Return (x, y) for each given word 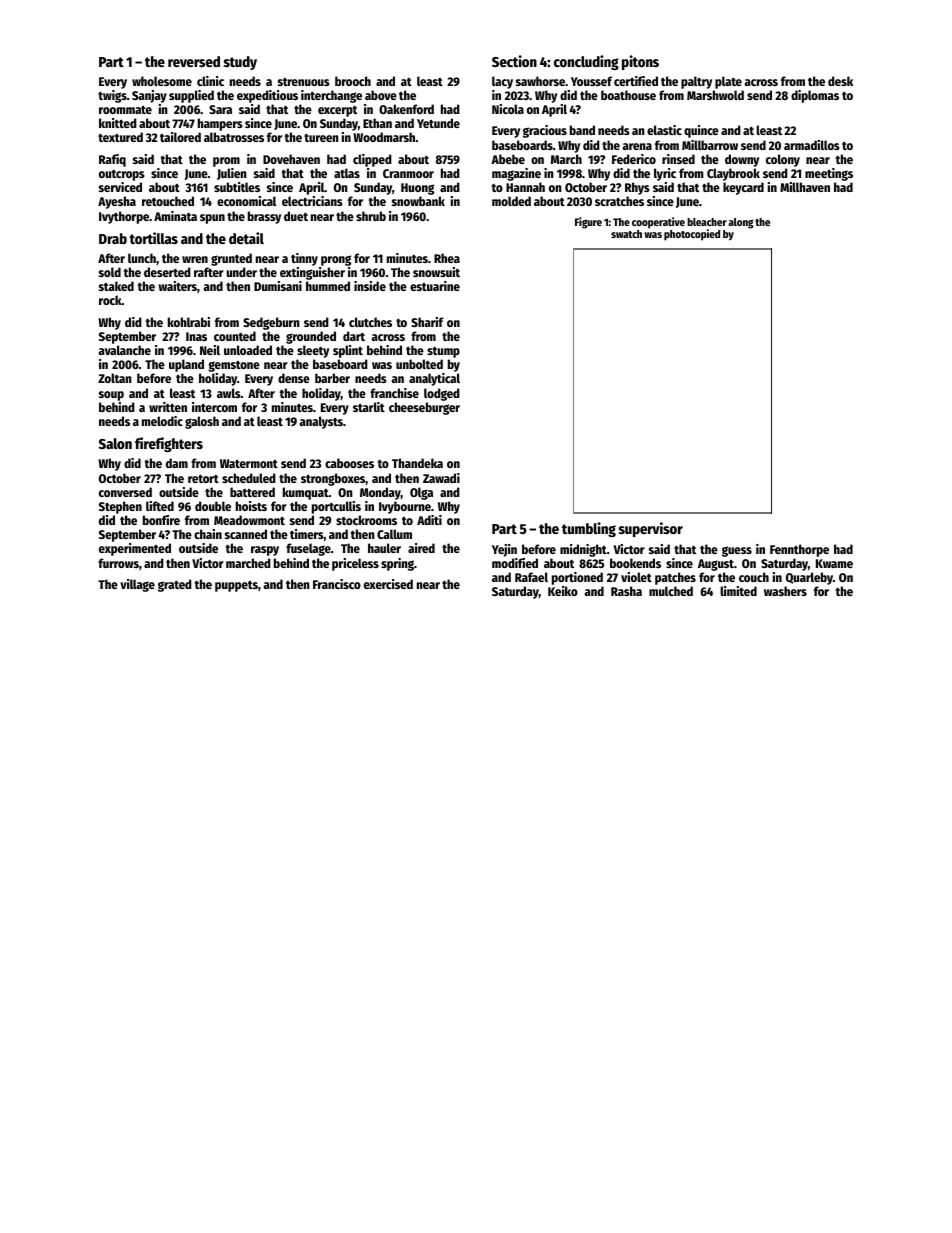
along (741, 223)
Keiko (563, 591)
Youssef (591, 81)
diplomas (815, 96)
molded (511, 201)
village (137, 585)
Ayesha (117, 202)
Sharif (427, 322)
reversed (194, 61)
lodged (442, 394)
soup (111, 396)
